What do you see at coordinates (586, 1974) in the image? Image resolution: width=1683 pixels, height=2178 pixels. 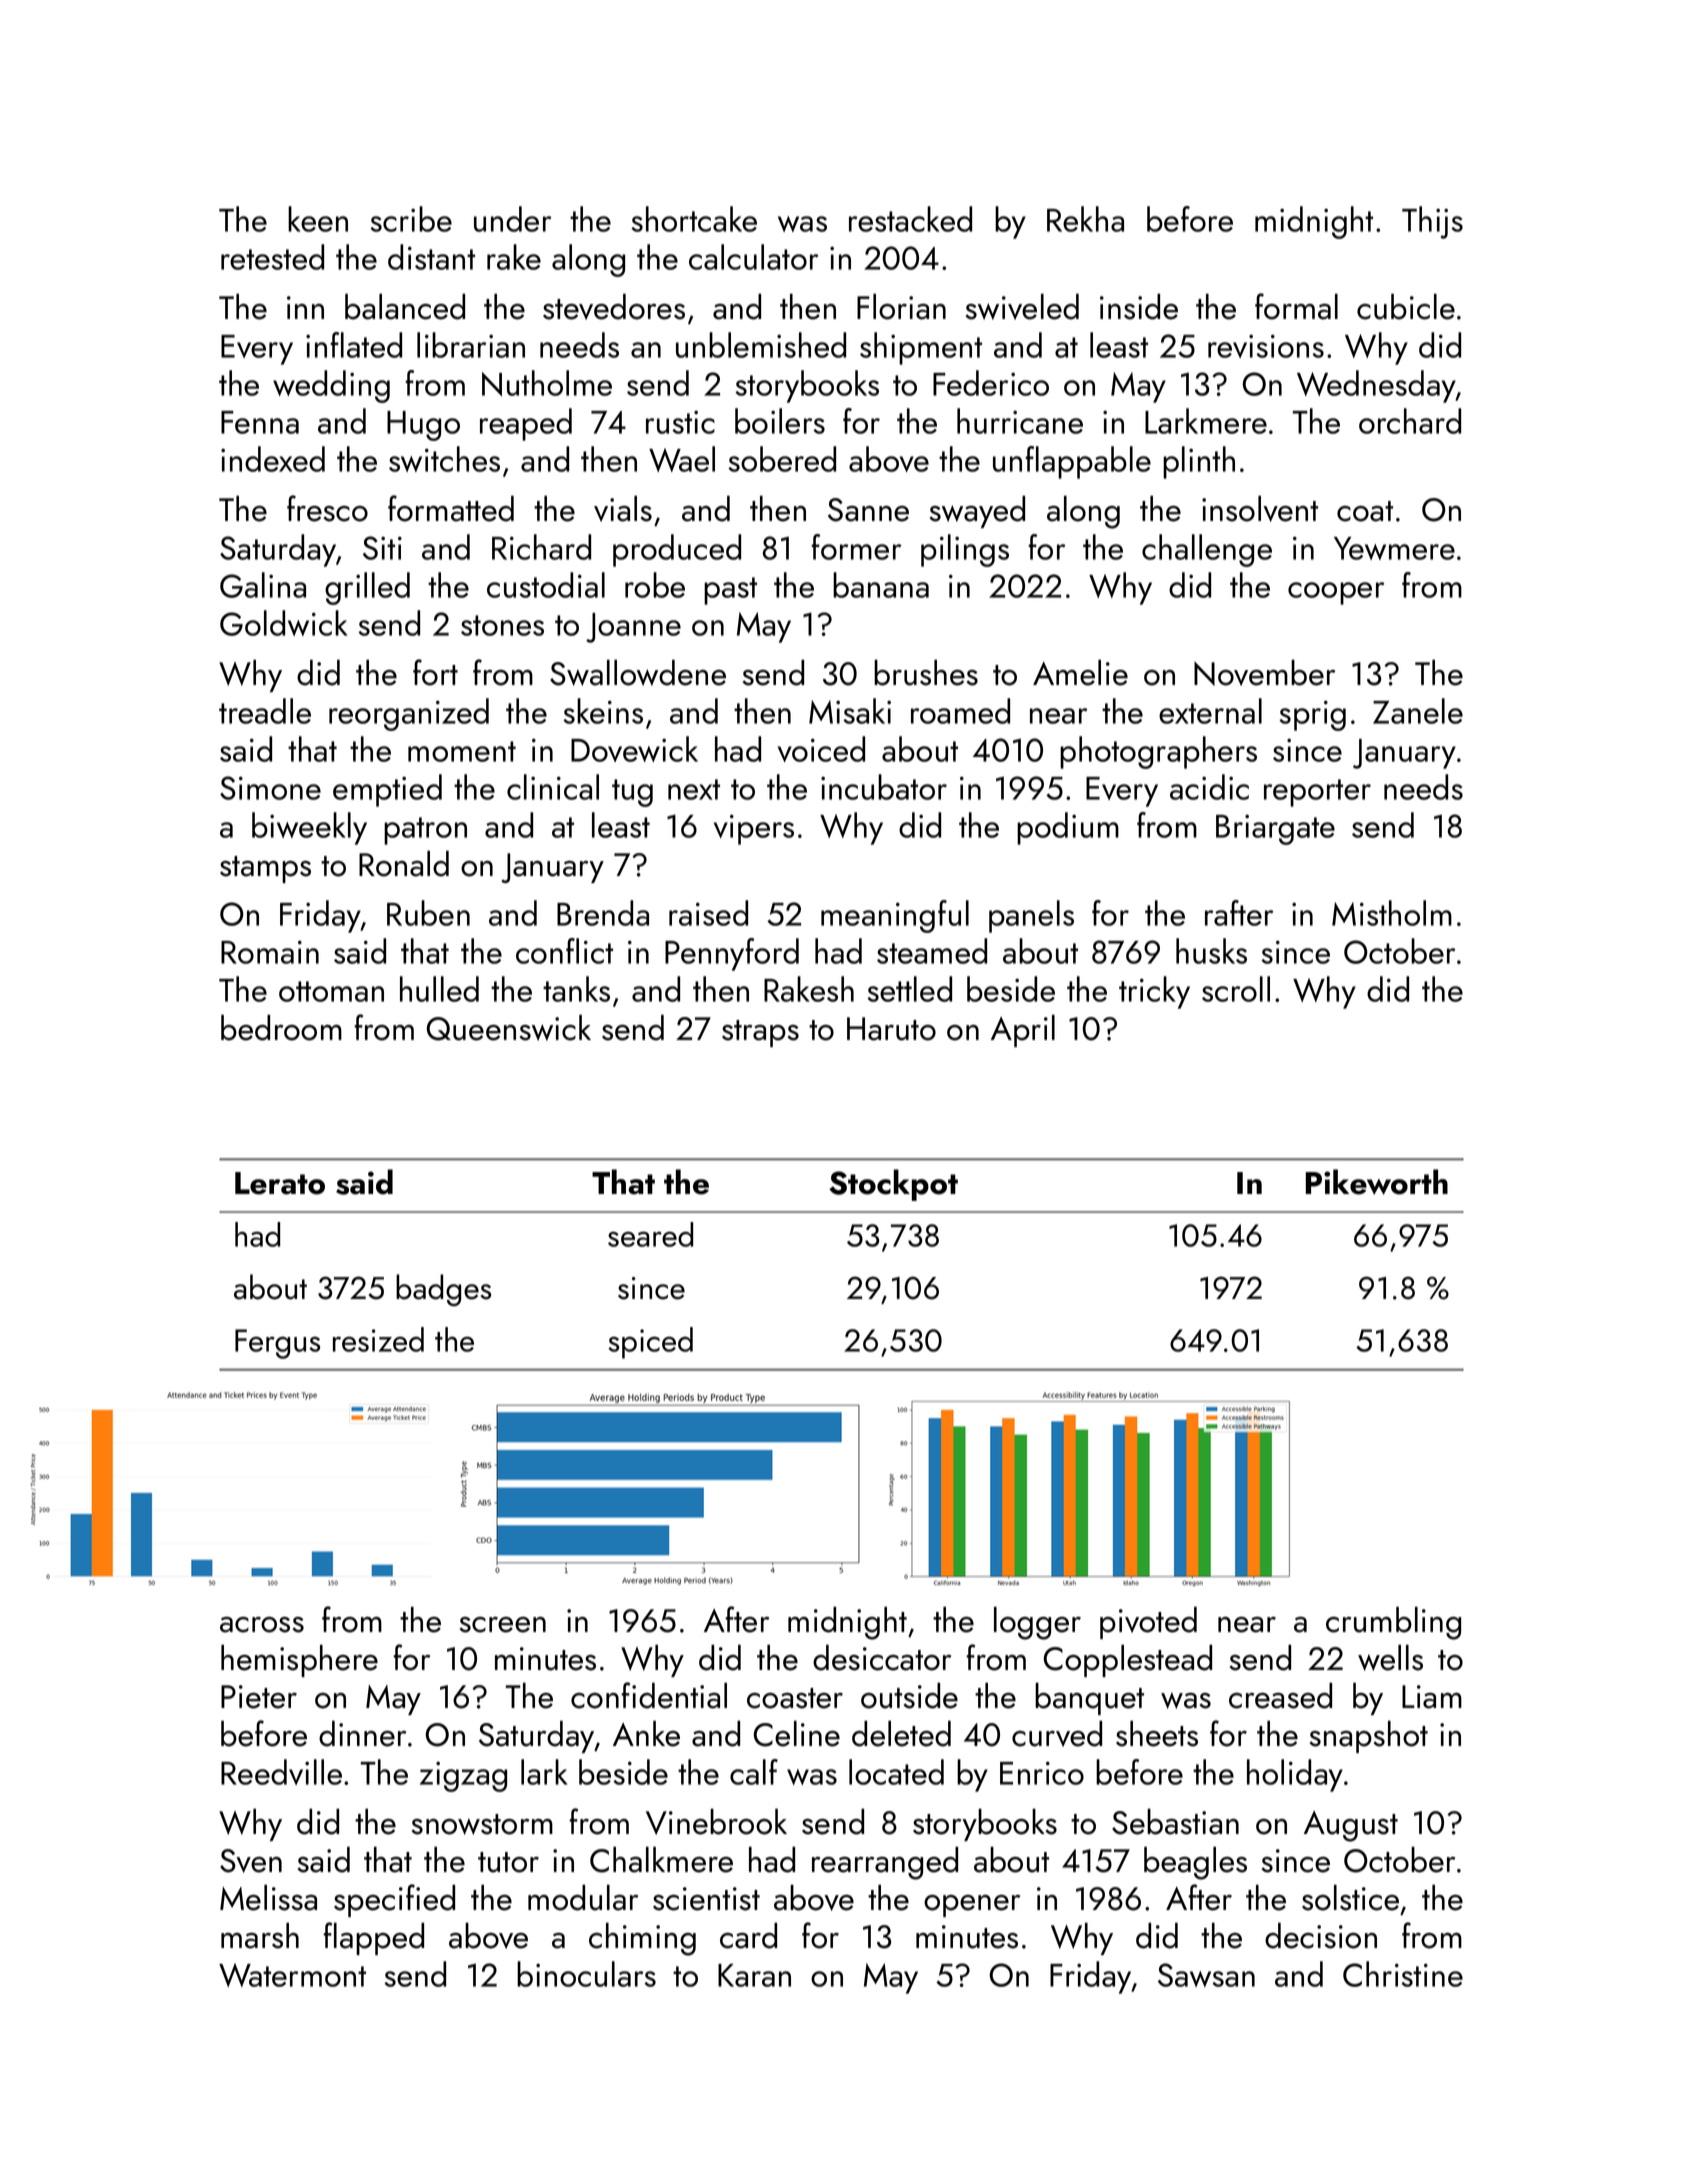 I see `binoculars` at bounding box center [586, 1974].
